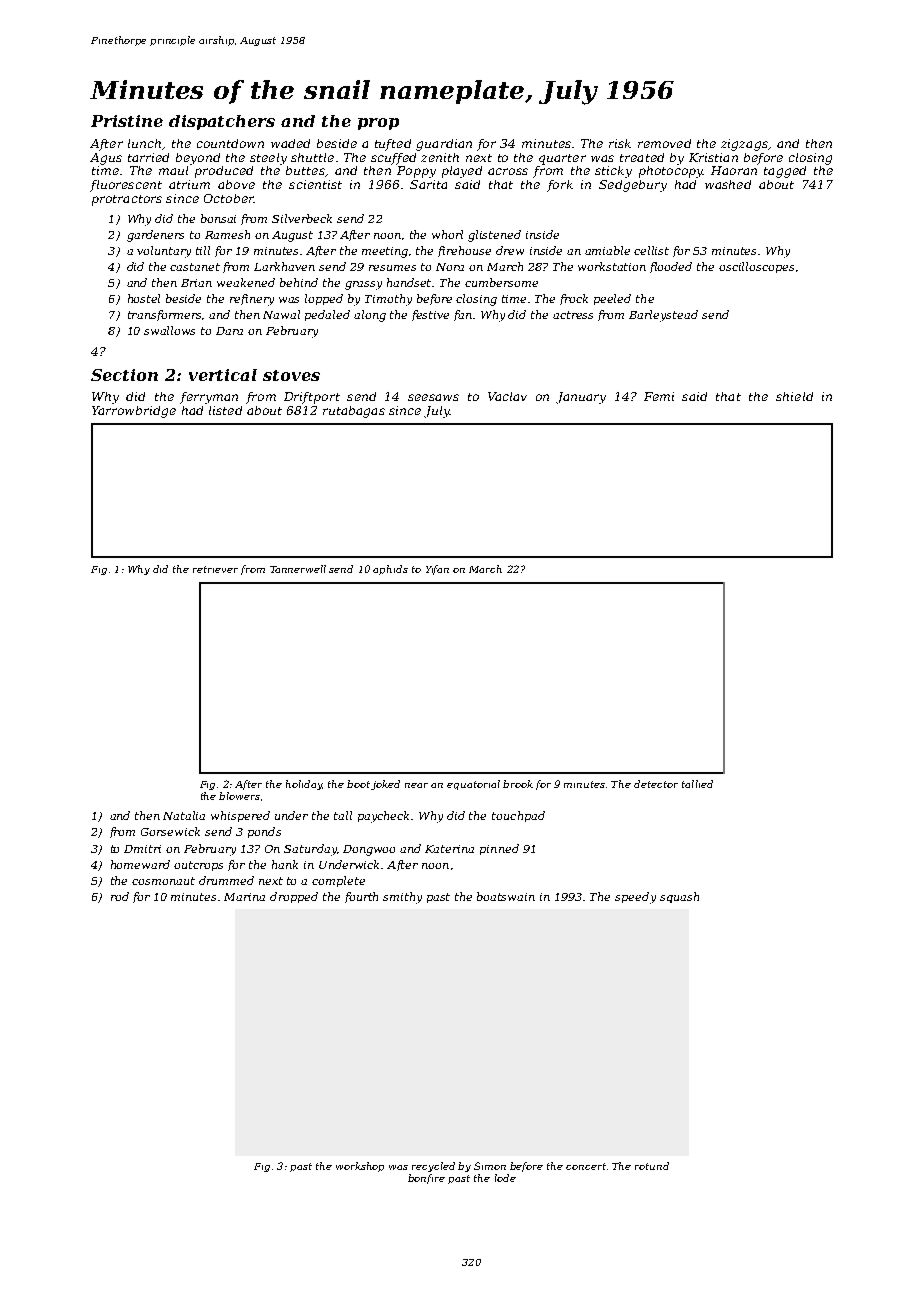 The image size is (924, 1308). I want to click on brook, so click(518, 784).
